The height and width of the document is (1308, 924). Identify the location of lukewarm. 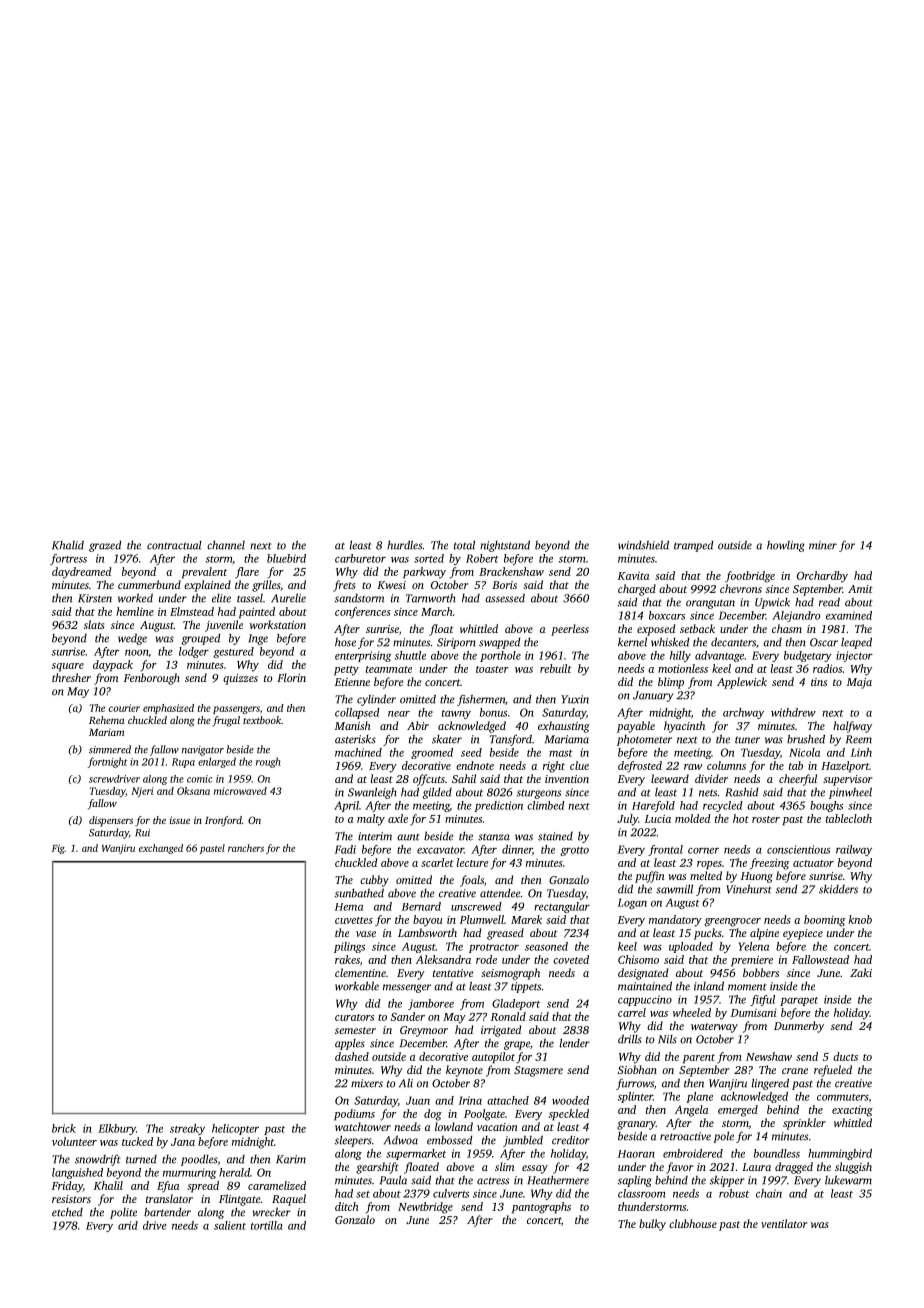
(848, 1180).
